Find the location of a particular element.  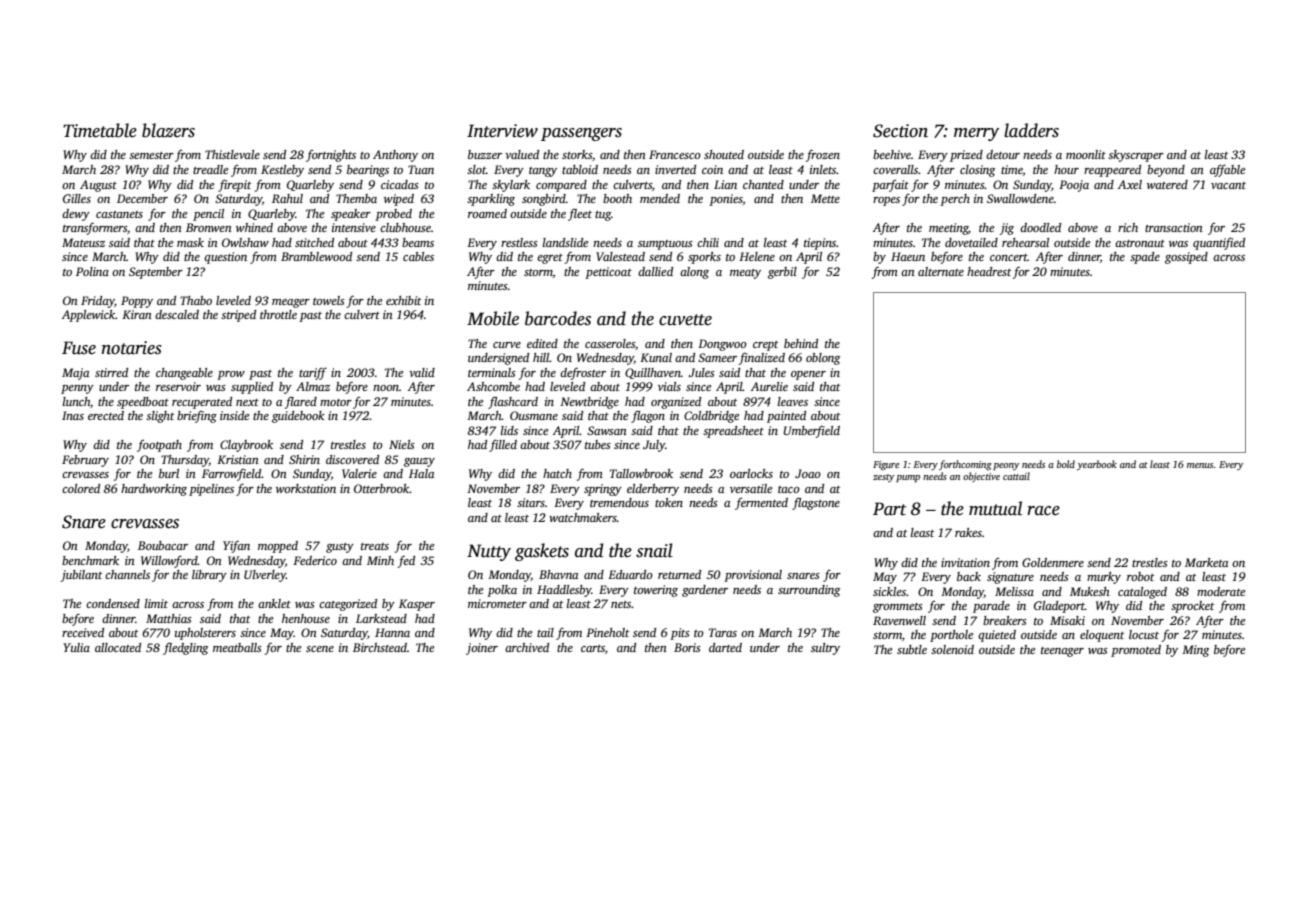

menus is located at coordinates (1200, 465).
